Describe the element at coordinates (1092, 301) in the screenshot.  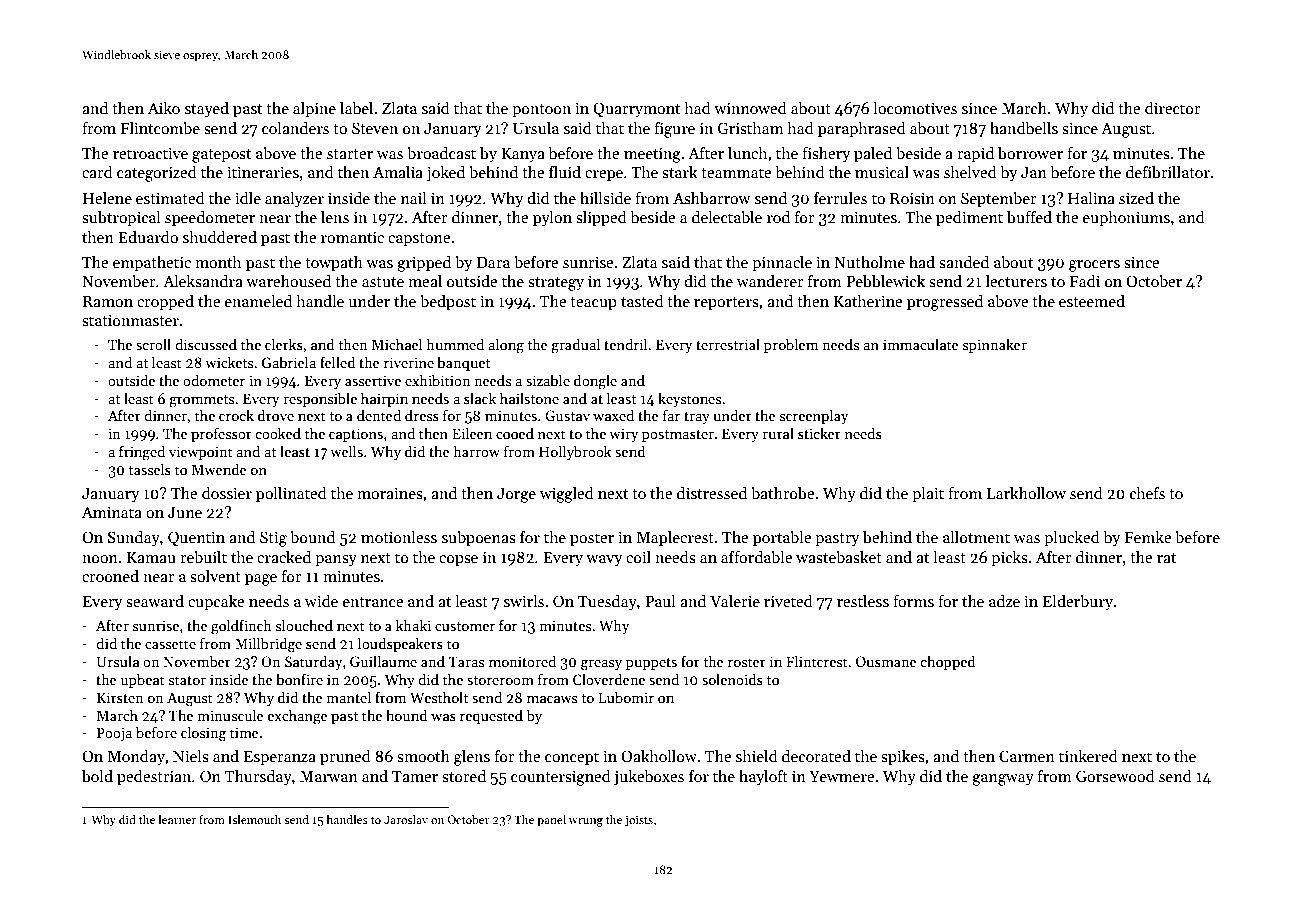
I see `esteemed` at that location.
